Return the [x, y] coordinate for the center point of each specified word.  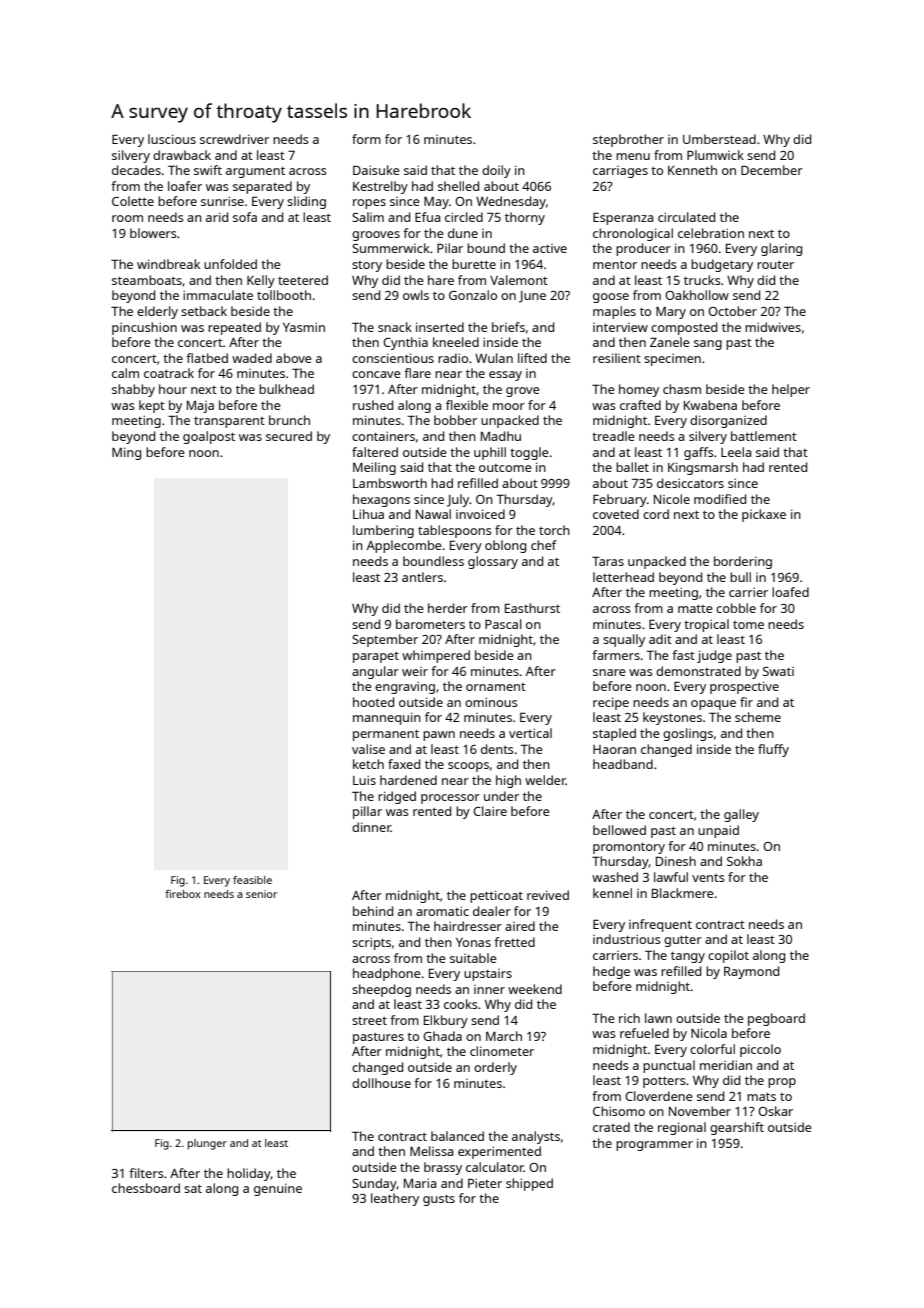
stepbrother [628, 140]
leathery [395, 1199]
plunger [207, 1144]
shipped [529, 1184]
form [366, 139]
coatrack [169, 373]
